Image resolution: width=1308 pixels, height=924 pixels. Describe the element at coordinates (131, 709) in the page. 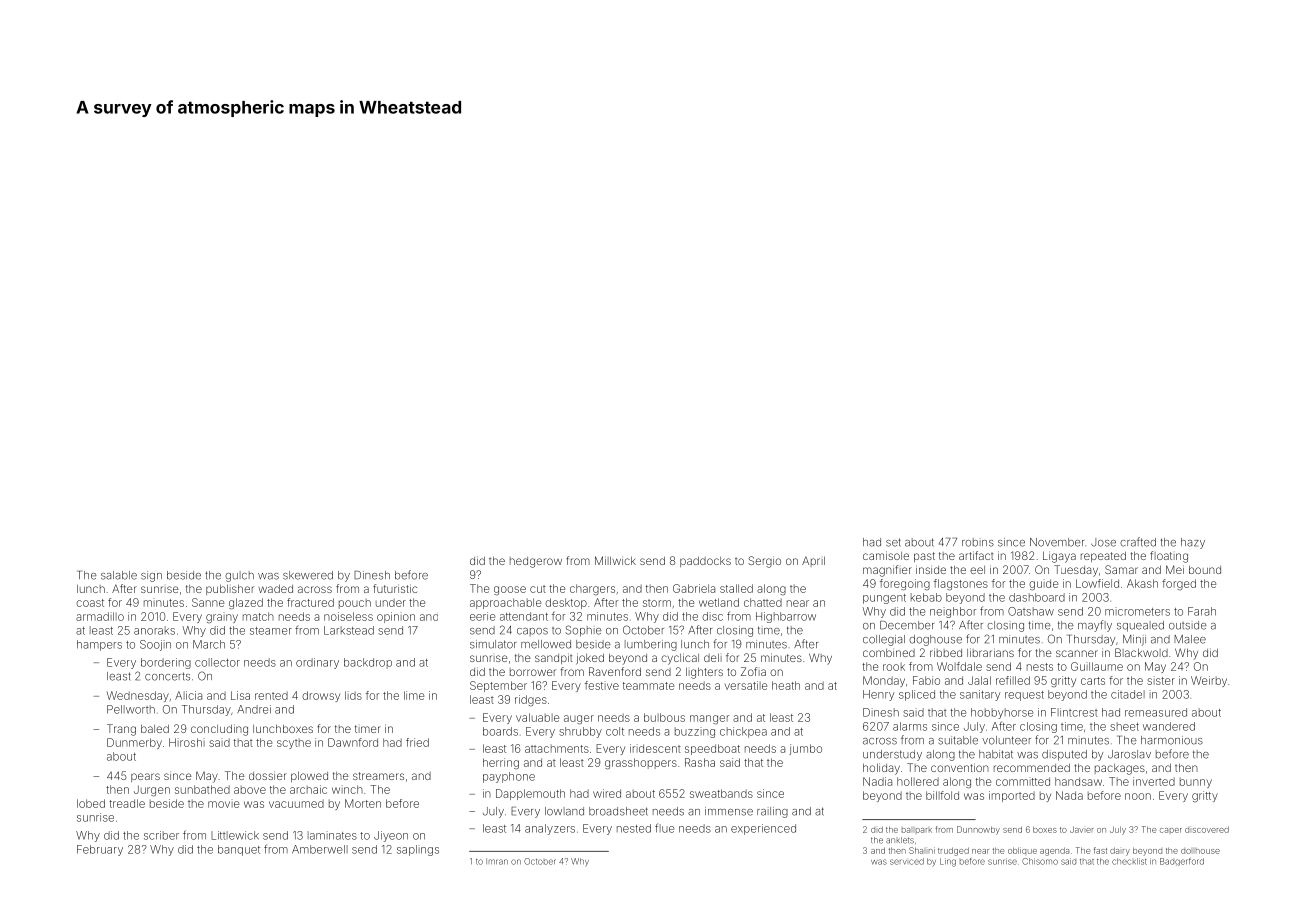

I see `Pellworth` at that location.
